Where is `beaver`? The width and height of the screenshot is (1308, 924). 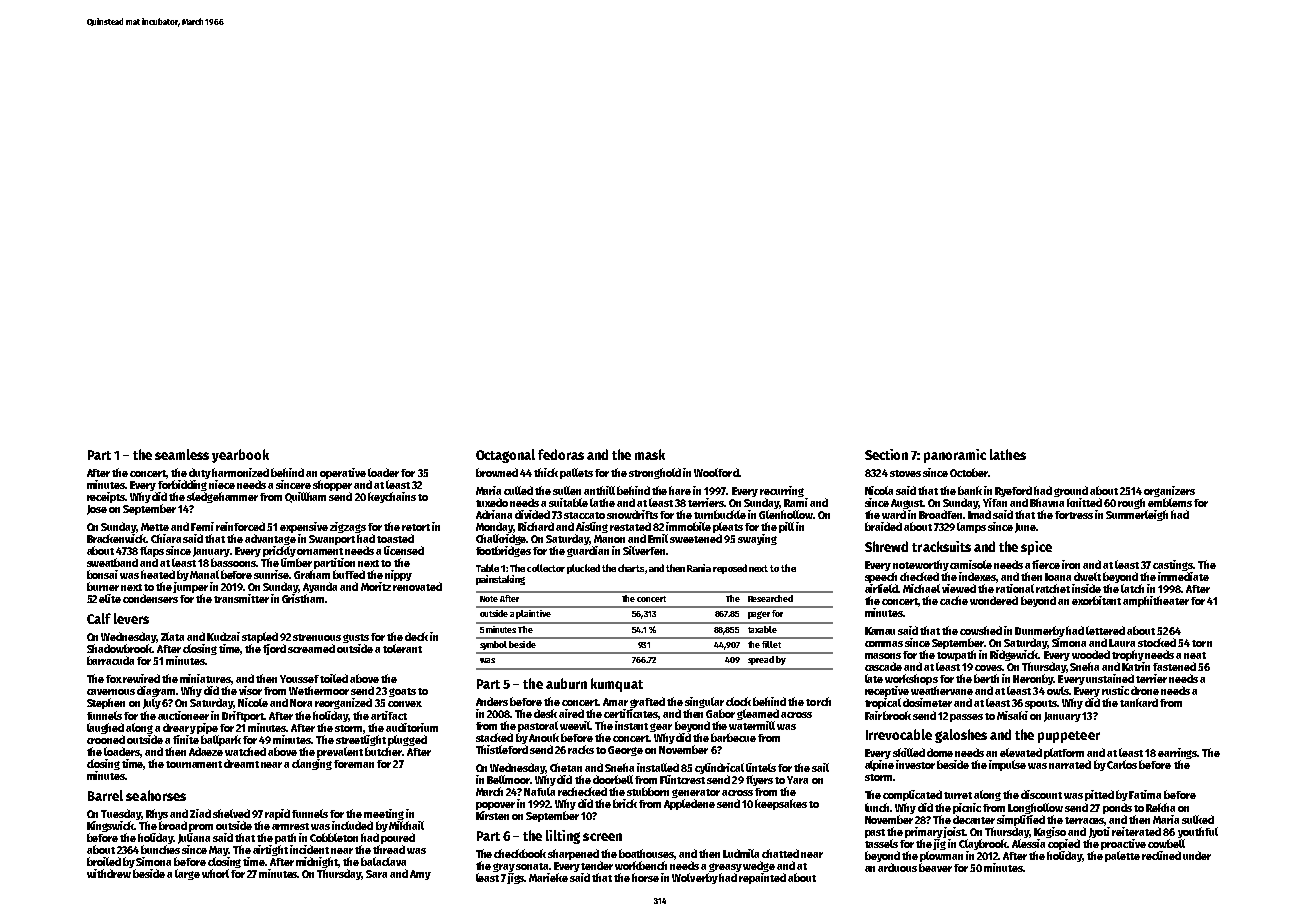
beaver is located at coordinates (935, 867).
